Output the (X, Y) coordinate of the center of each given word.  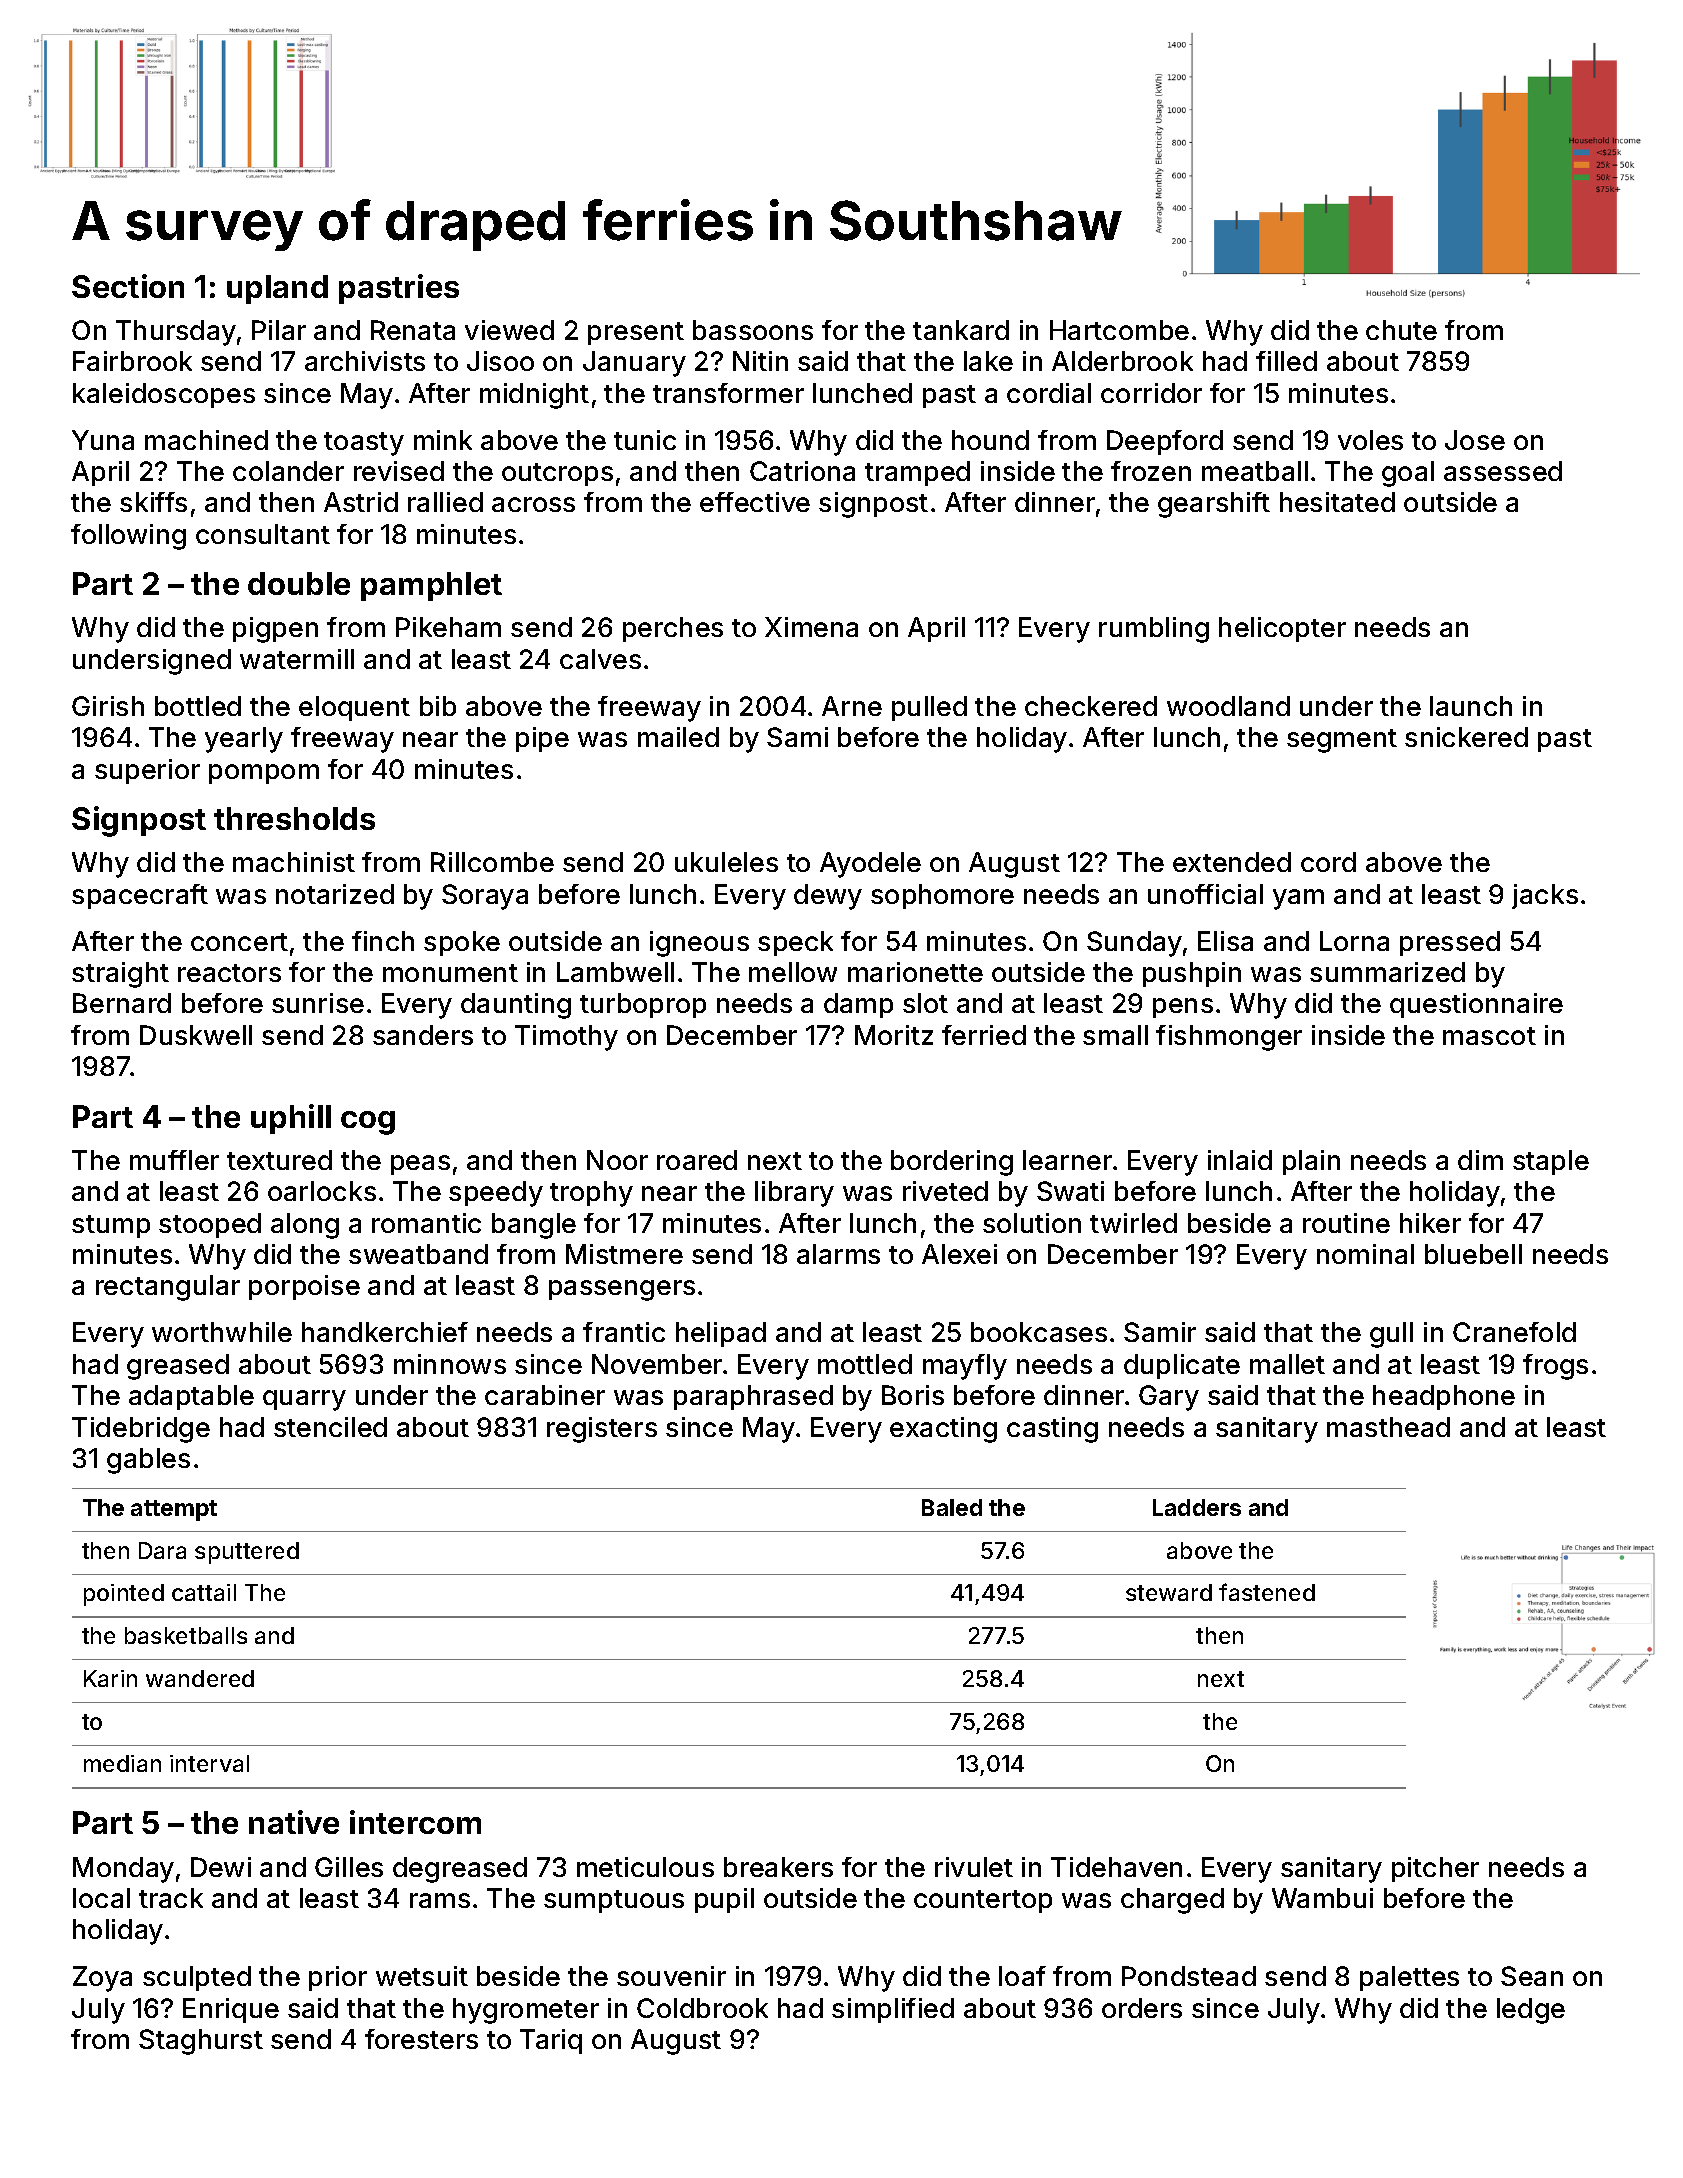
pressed (1450, 943)
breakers (778, 1867)
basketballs (186, 1635)
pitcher (1435, 1869)
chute (1401, 330)
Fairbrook (132, 361)
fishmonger (1229, 1038)
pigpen (275, 630)
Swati (1070, 1191)
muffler (174, 1160)
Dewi (221, 1867)
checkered (1091, 706)
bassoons (753, 330)
